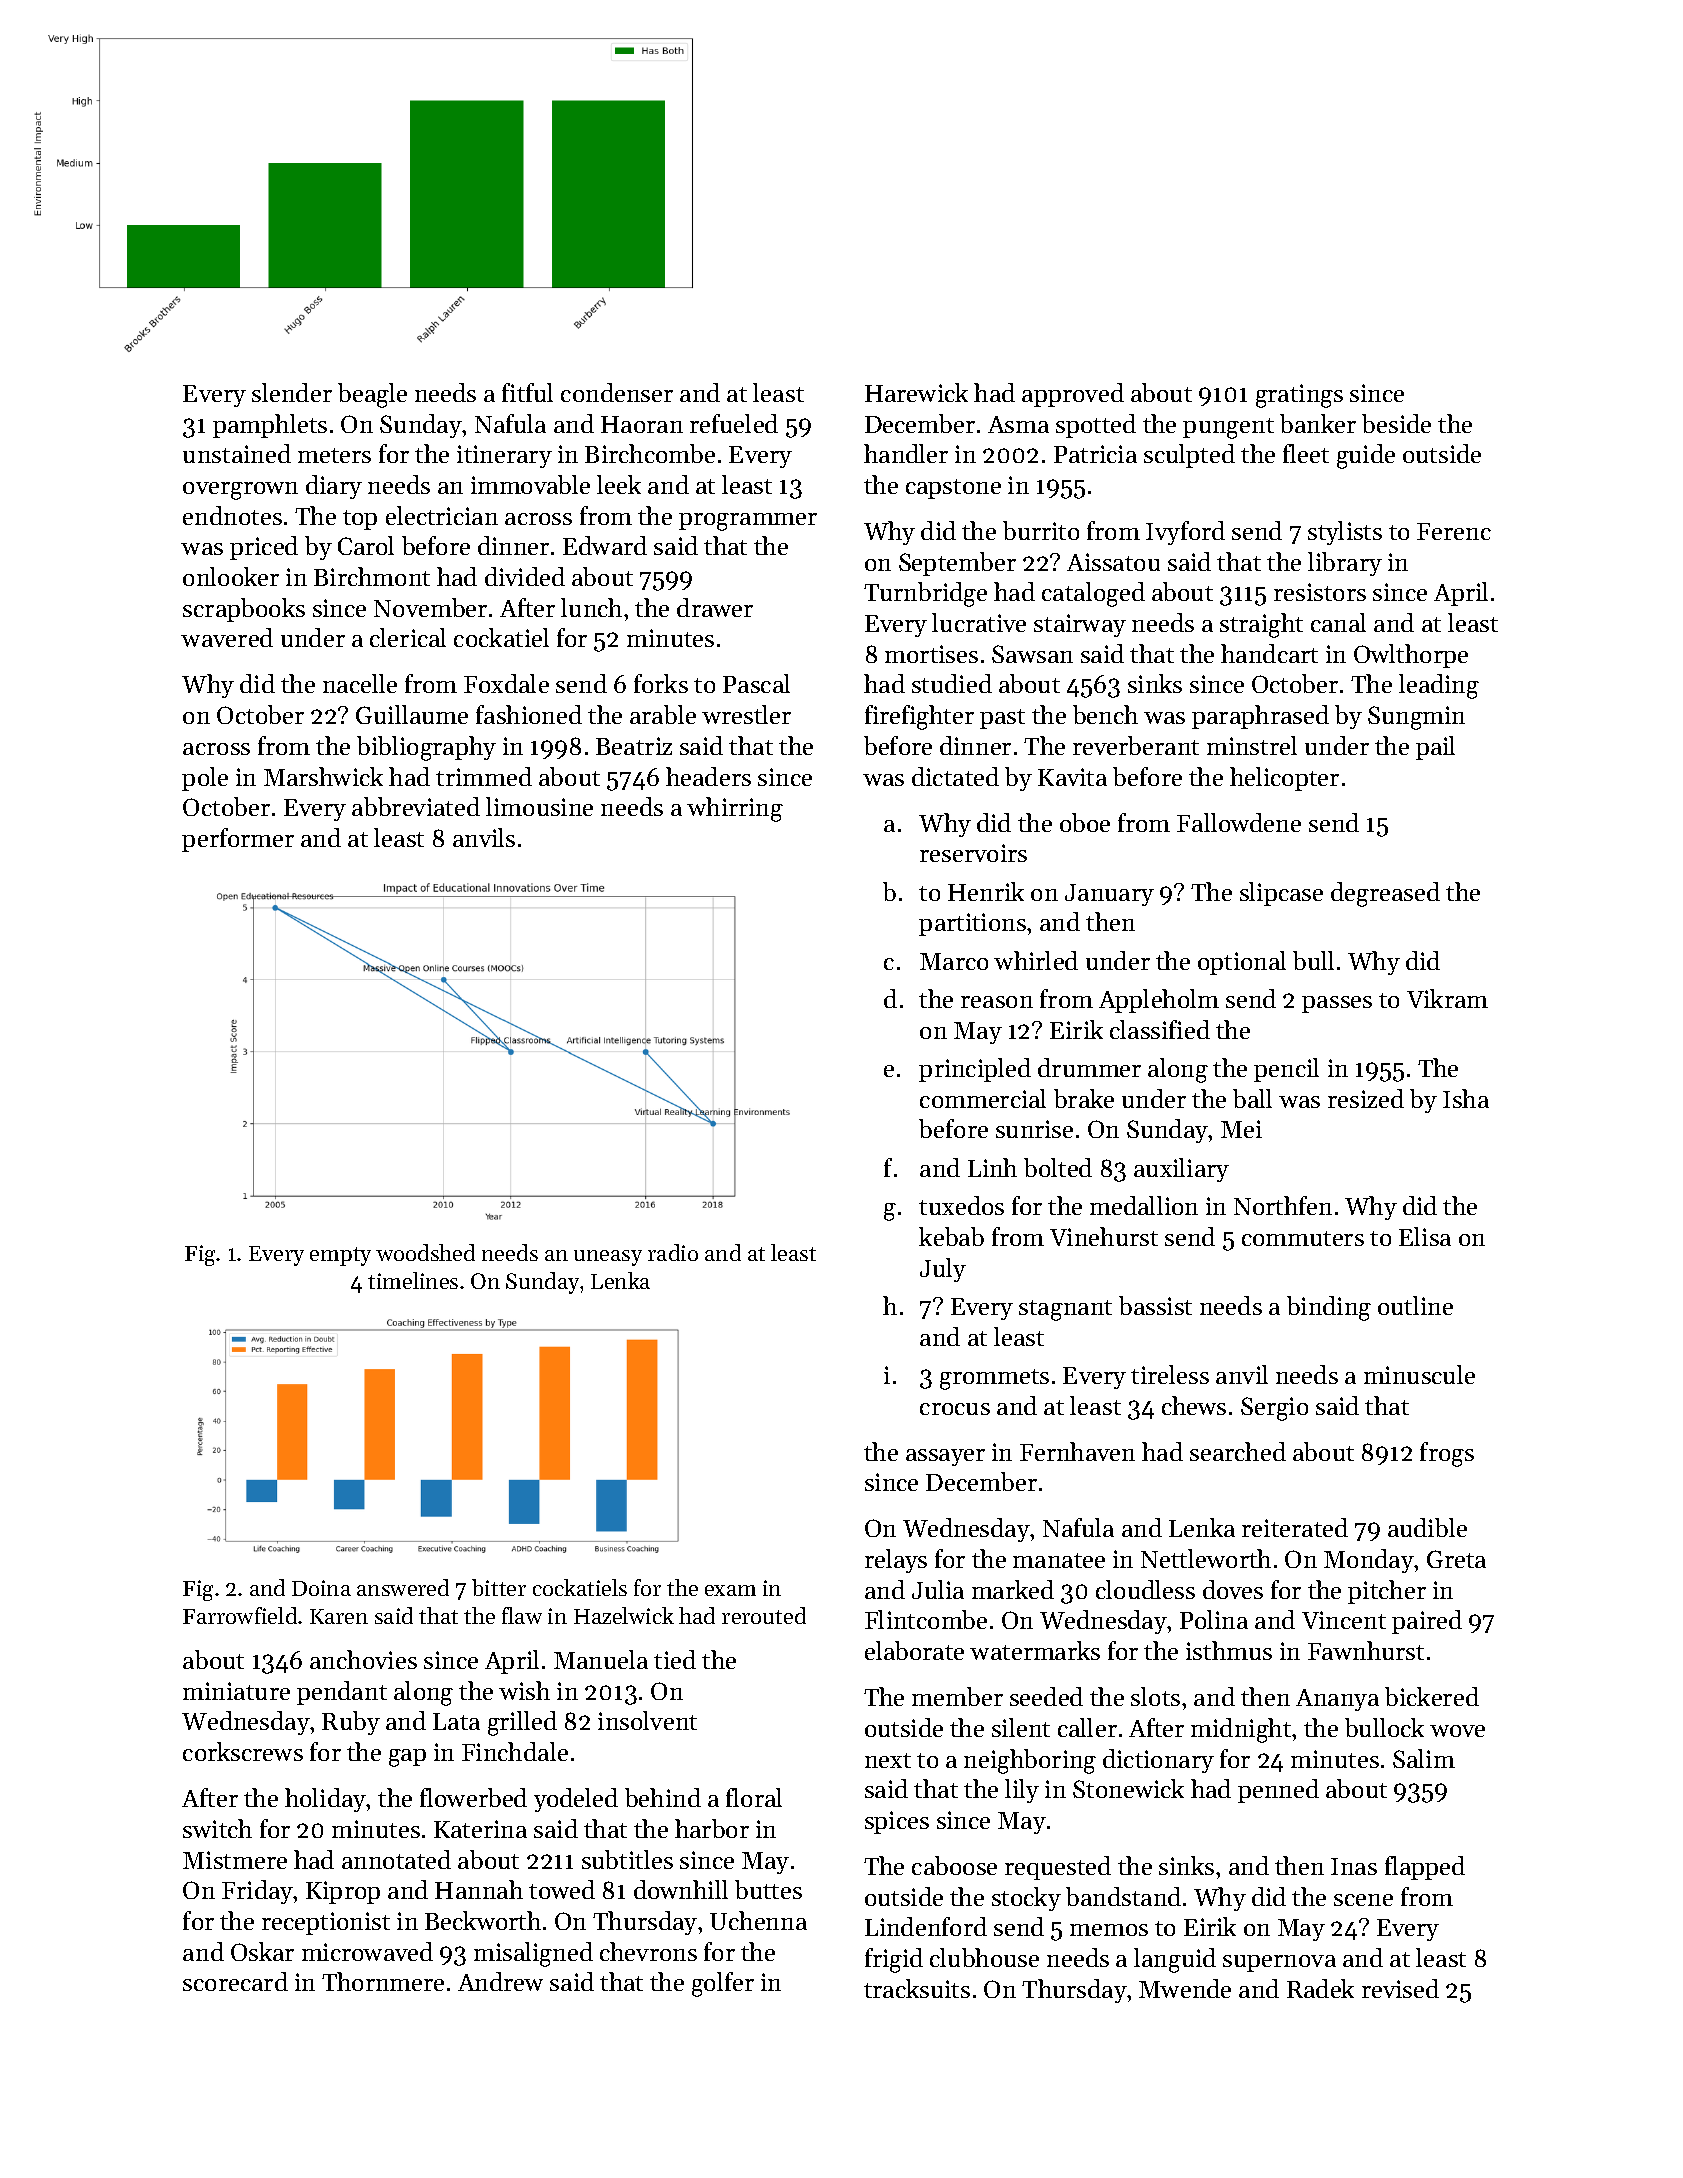  I want to click on performer, so click(238, 840).
